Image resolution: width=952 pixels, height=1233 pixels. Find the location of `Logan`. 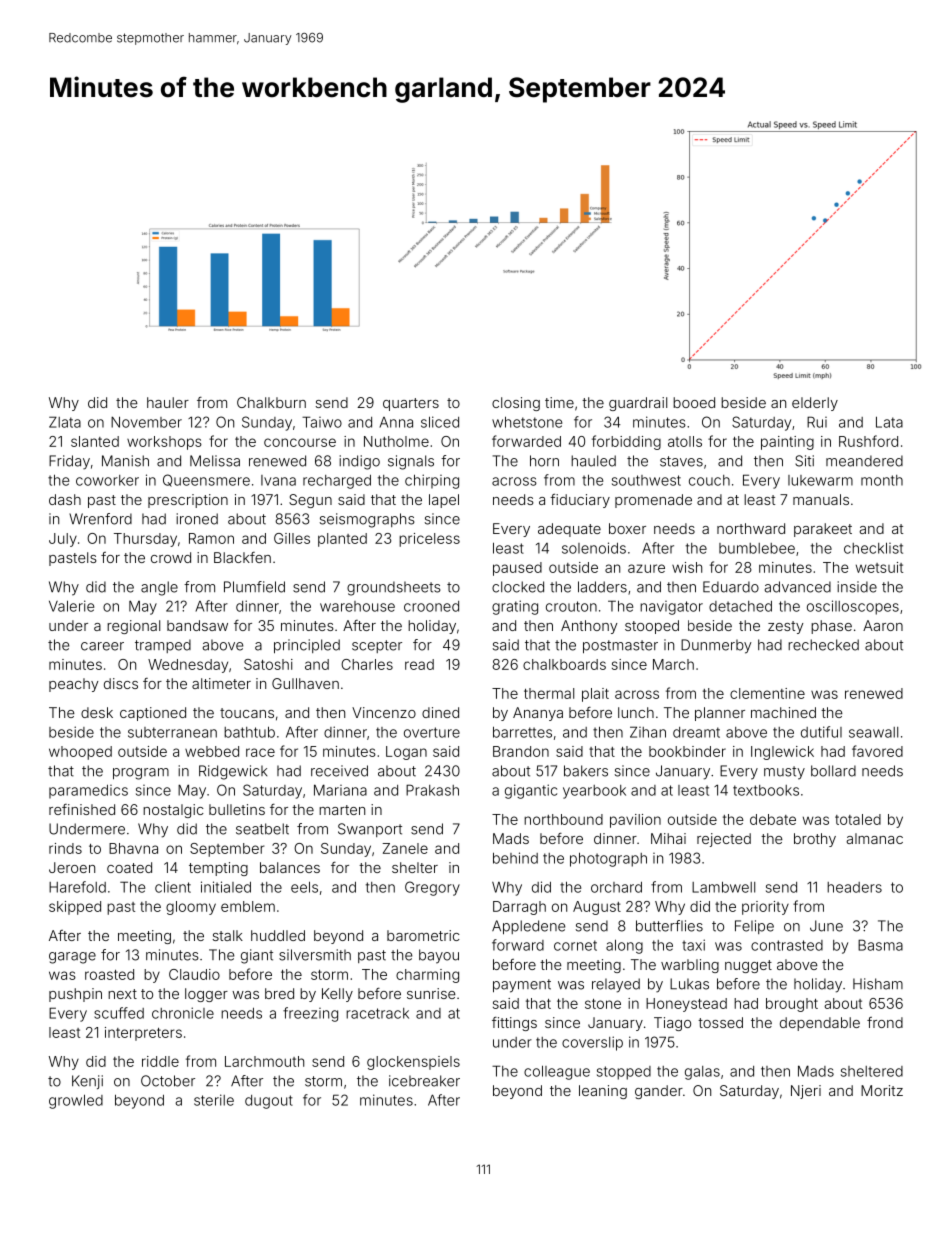

Logan is located at coordinates (406, 753).
